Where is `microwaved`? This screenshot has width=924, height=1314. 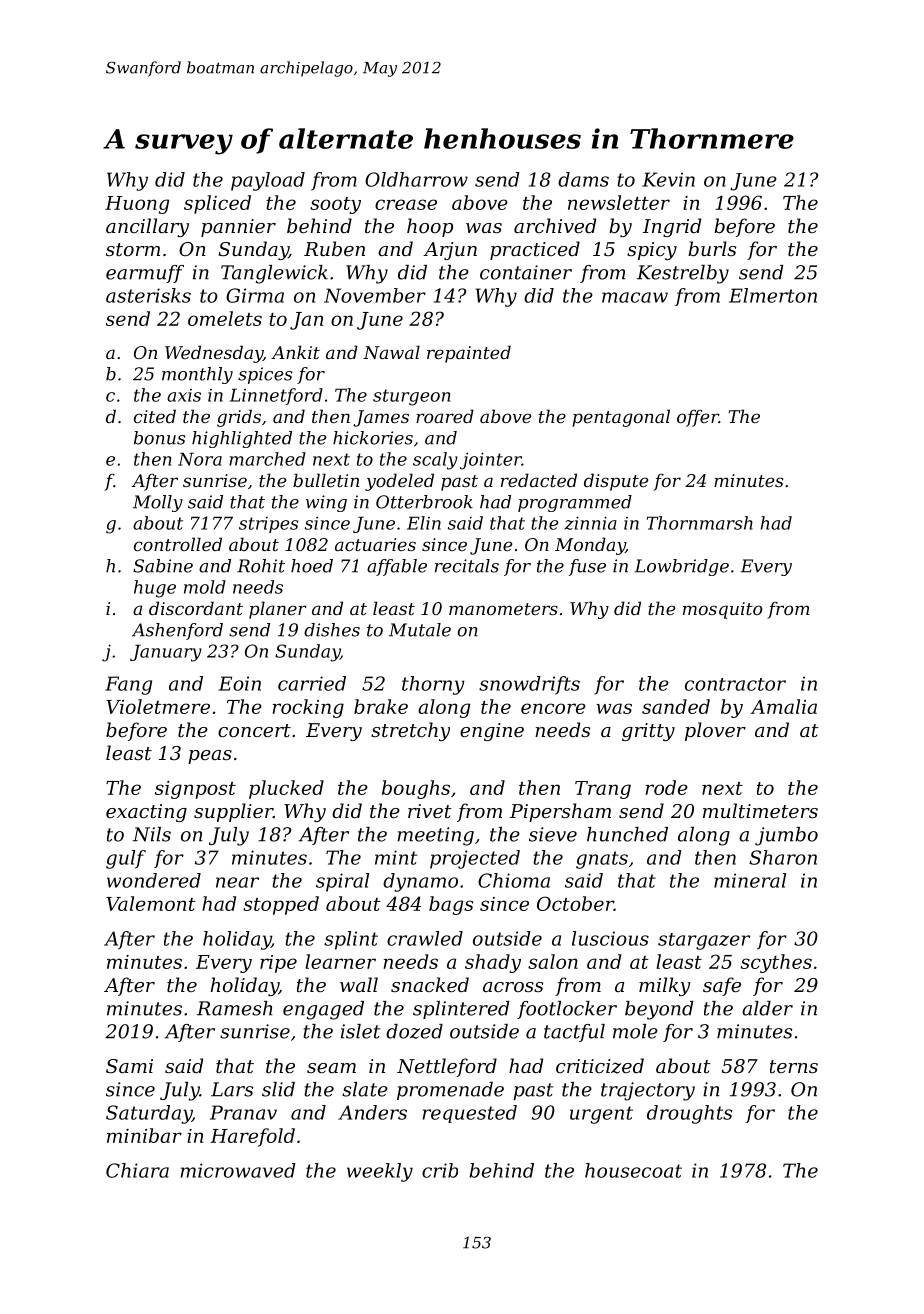
microwaved is located at coordinates (238, 1170).
